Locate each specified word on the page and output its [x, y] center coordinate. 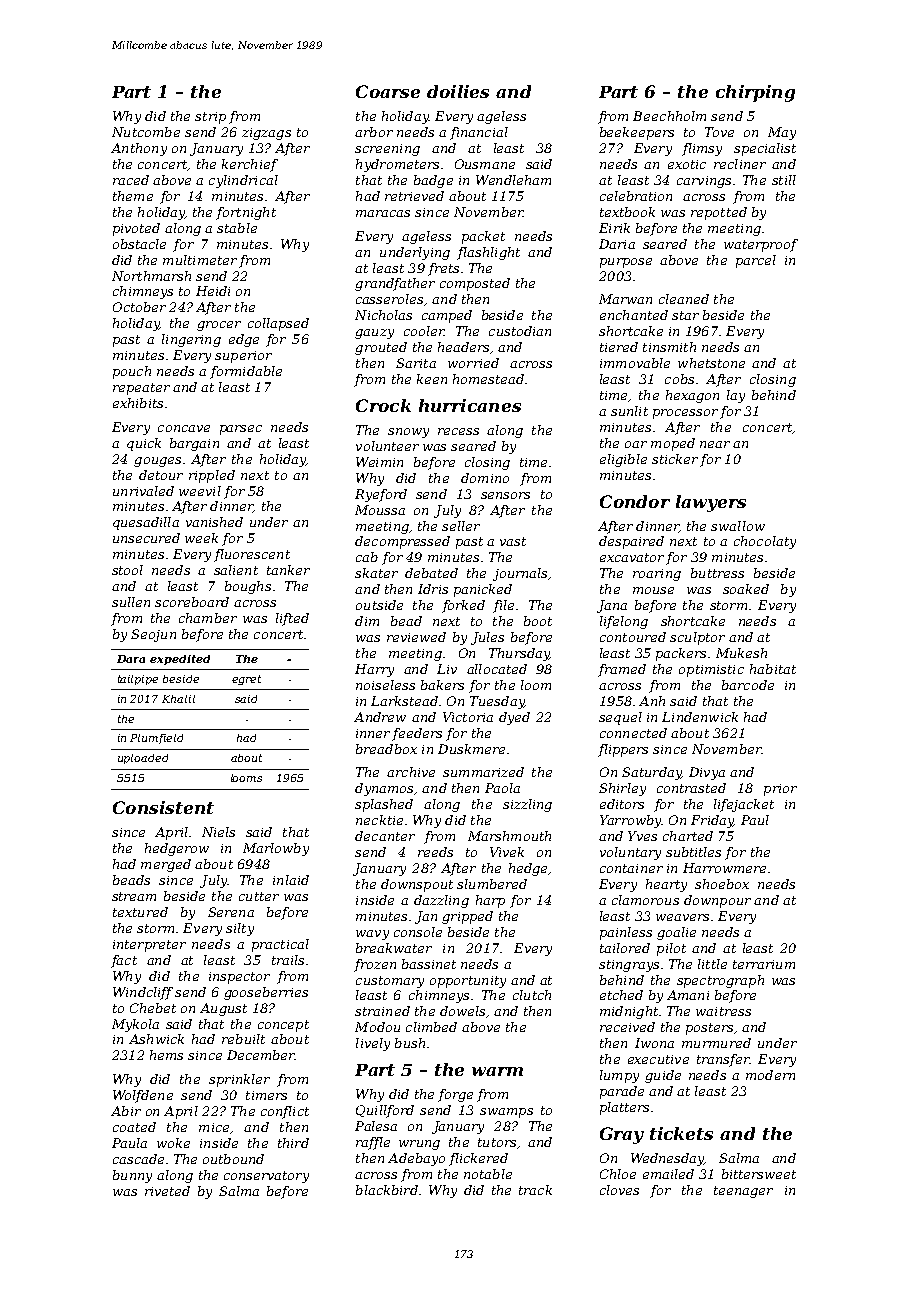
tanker [288, 570]
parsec [241, 430]
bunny [132, 1176]
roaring [657, 575]
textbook [627, 212]
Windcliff [143, 993]
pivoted [136, 229]
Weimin [379, 462]
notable [488, 1174]
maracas [383, 213]
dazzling [441, 901]
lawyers [711, 503]
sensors [505, 495]
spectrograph [720, 981]
